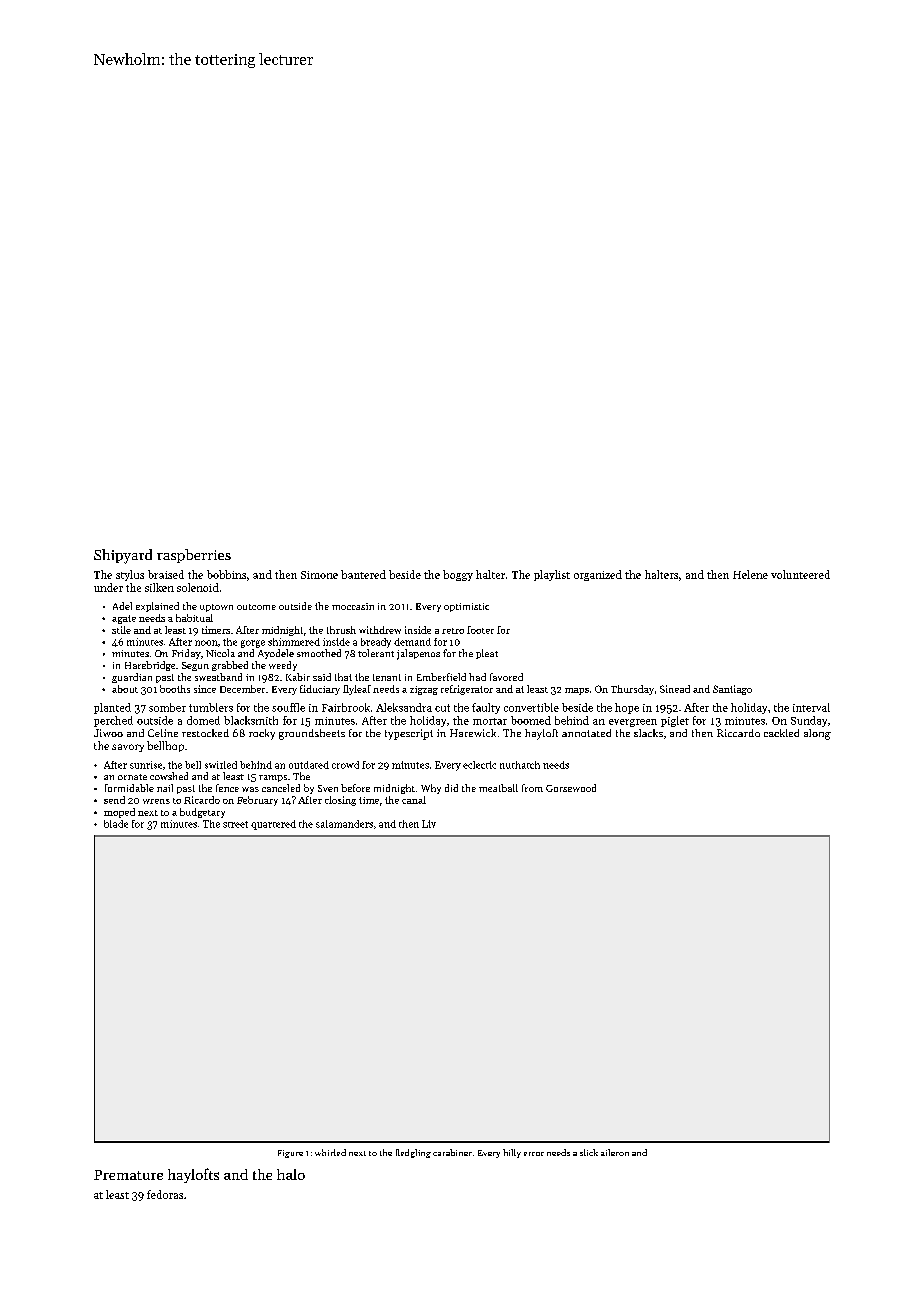 Image resolution: width=924 pixels, height=1308 pixels. What do you see at coordinates (534, 1154) in the screenshot?
I see `error` at bounding box center [534, 1154].
